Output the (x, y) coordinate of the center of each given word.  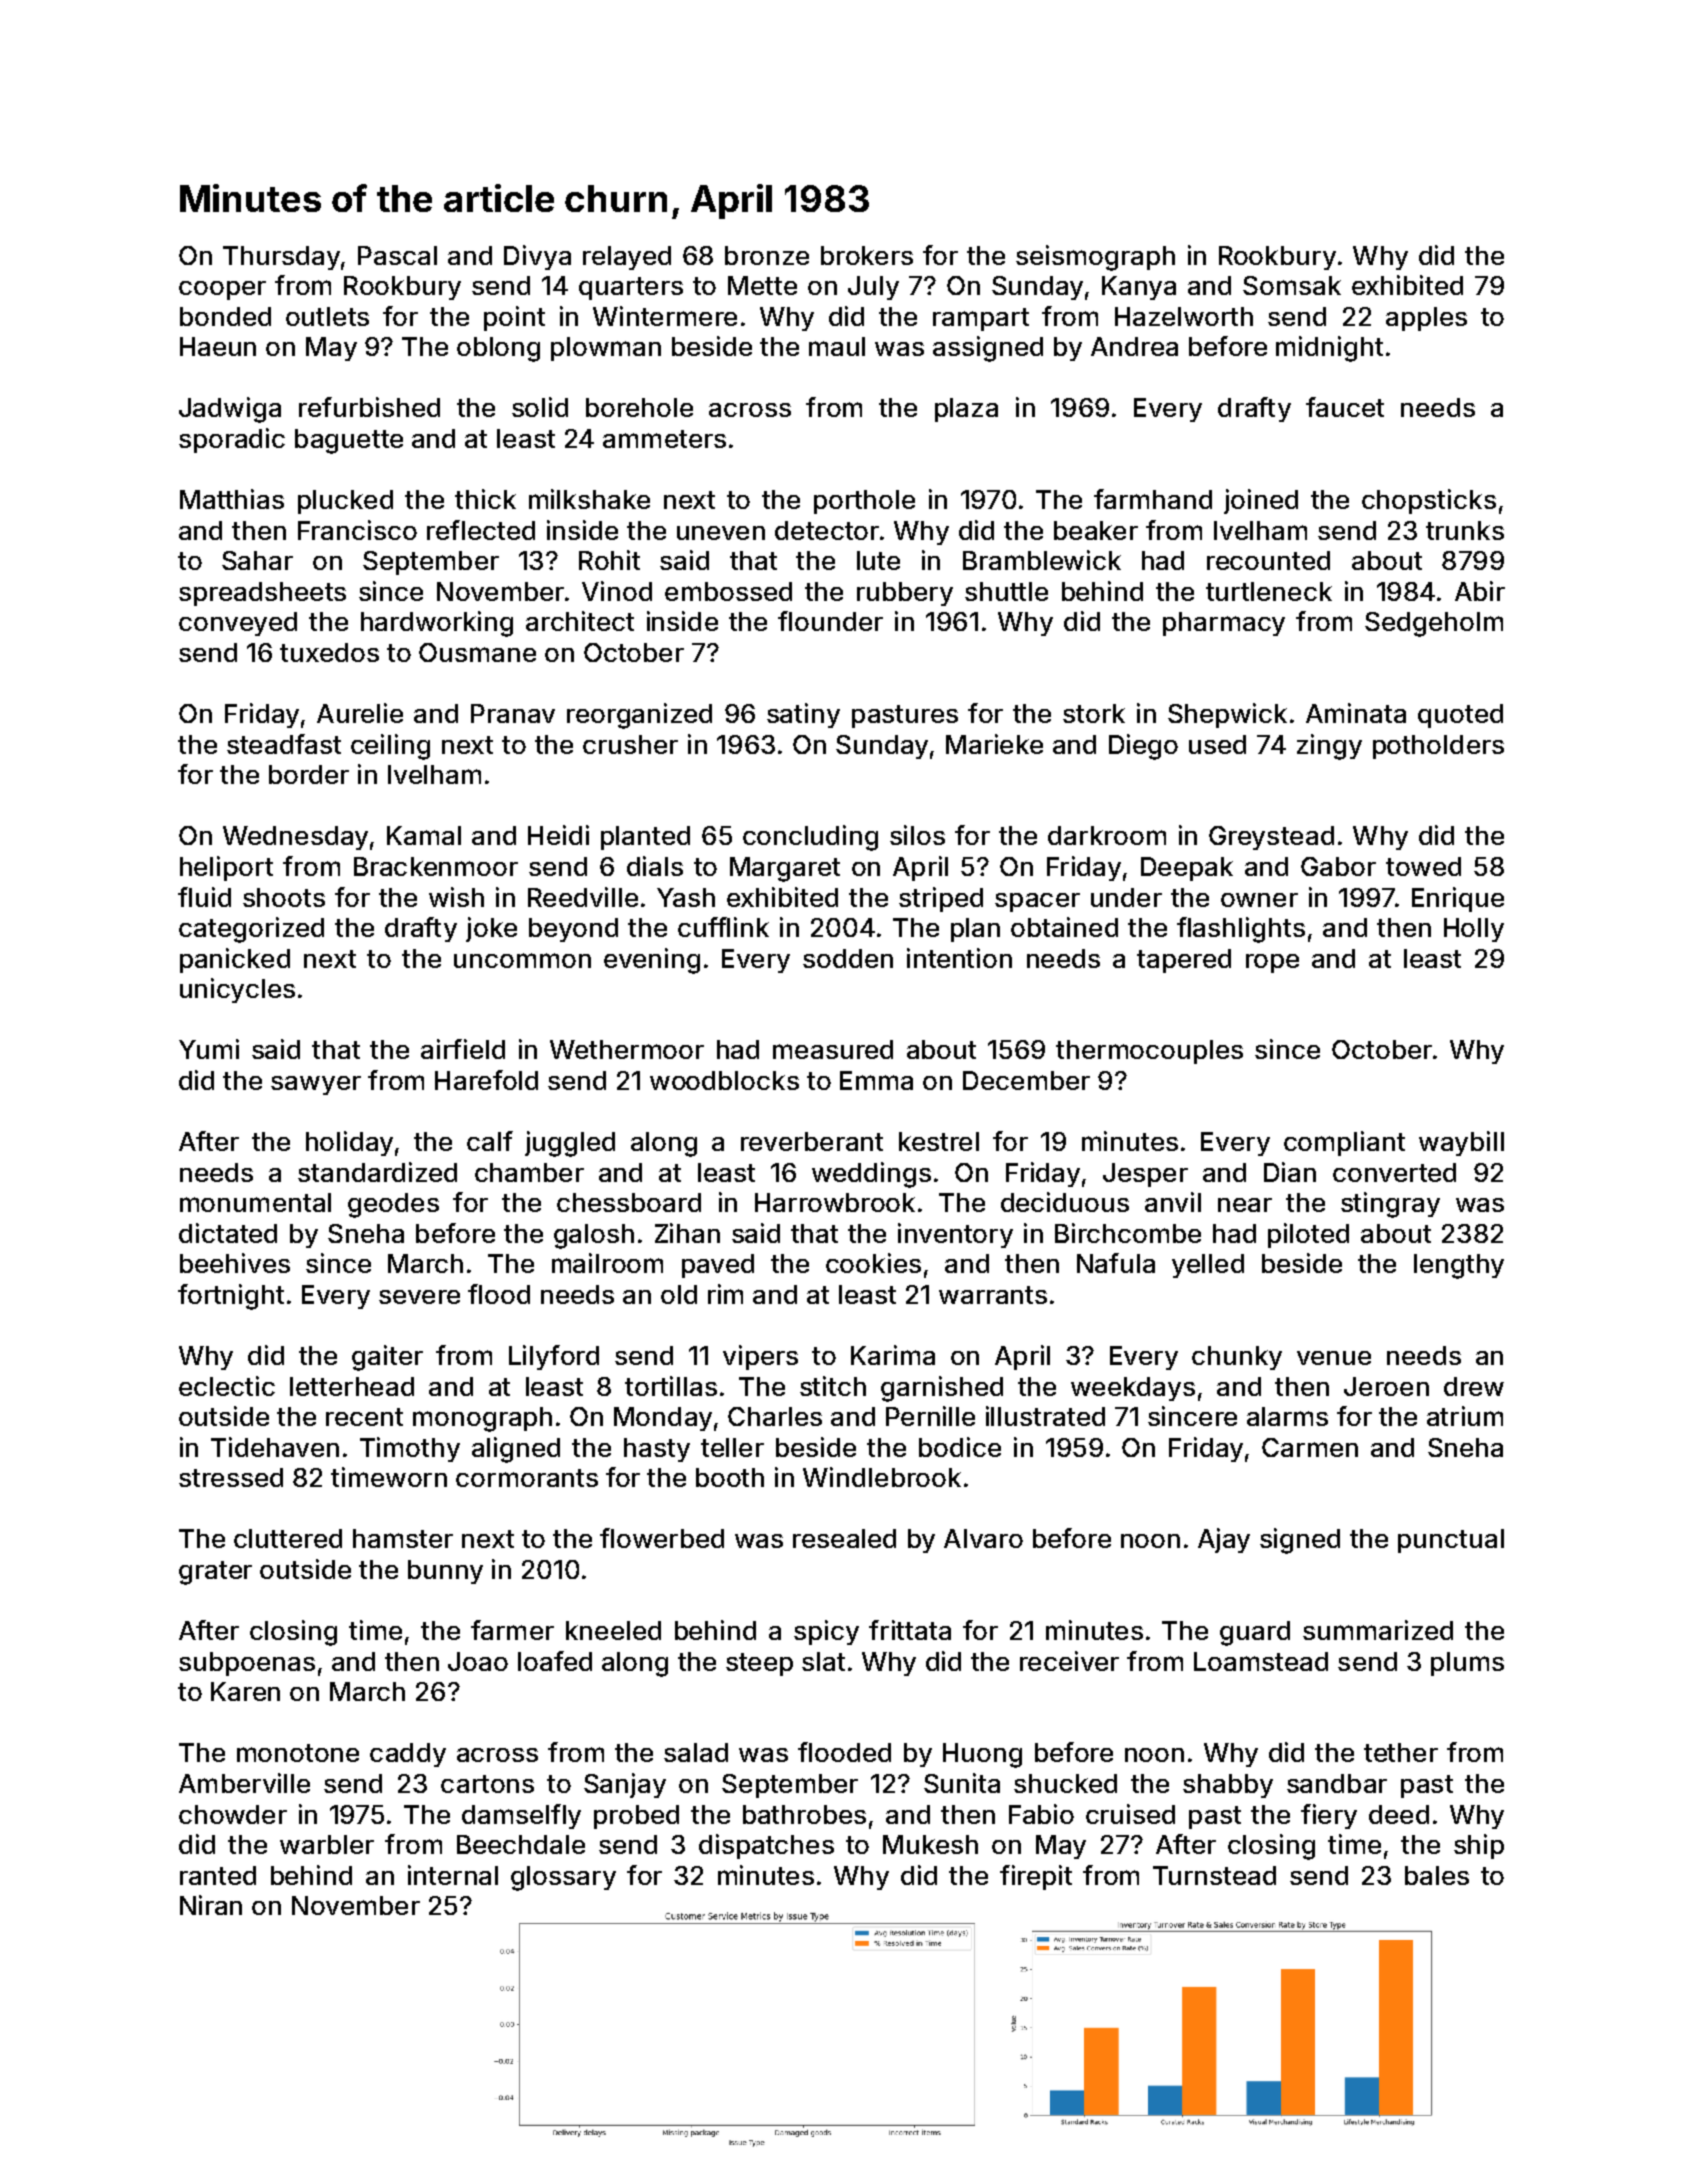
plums (1467, 1664)
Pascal (397, 255)
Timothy (410, 1449)
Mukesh (930, 1844)
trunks (1465, 530)
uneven (721, 533)
